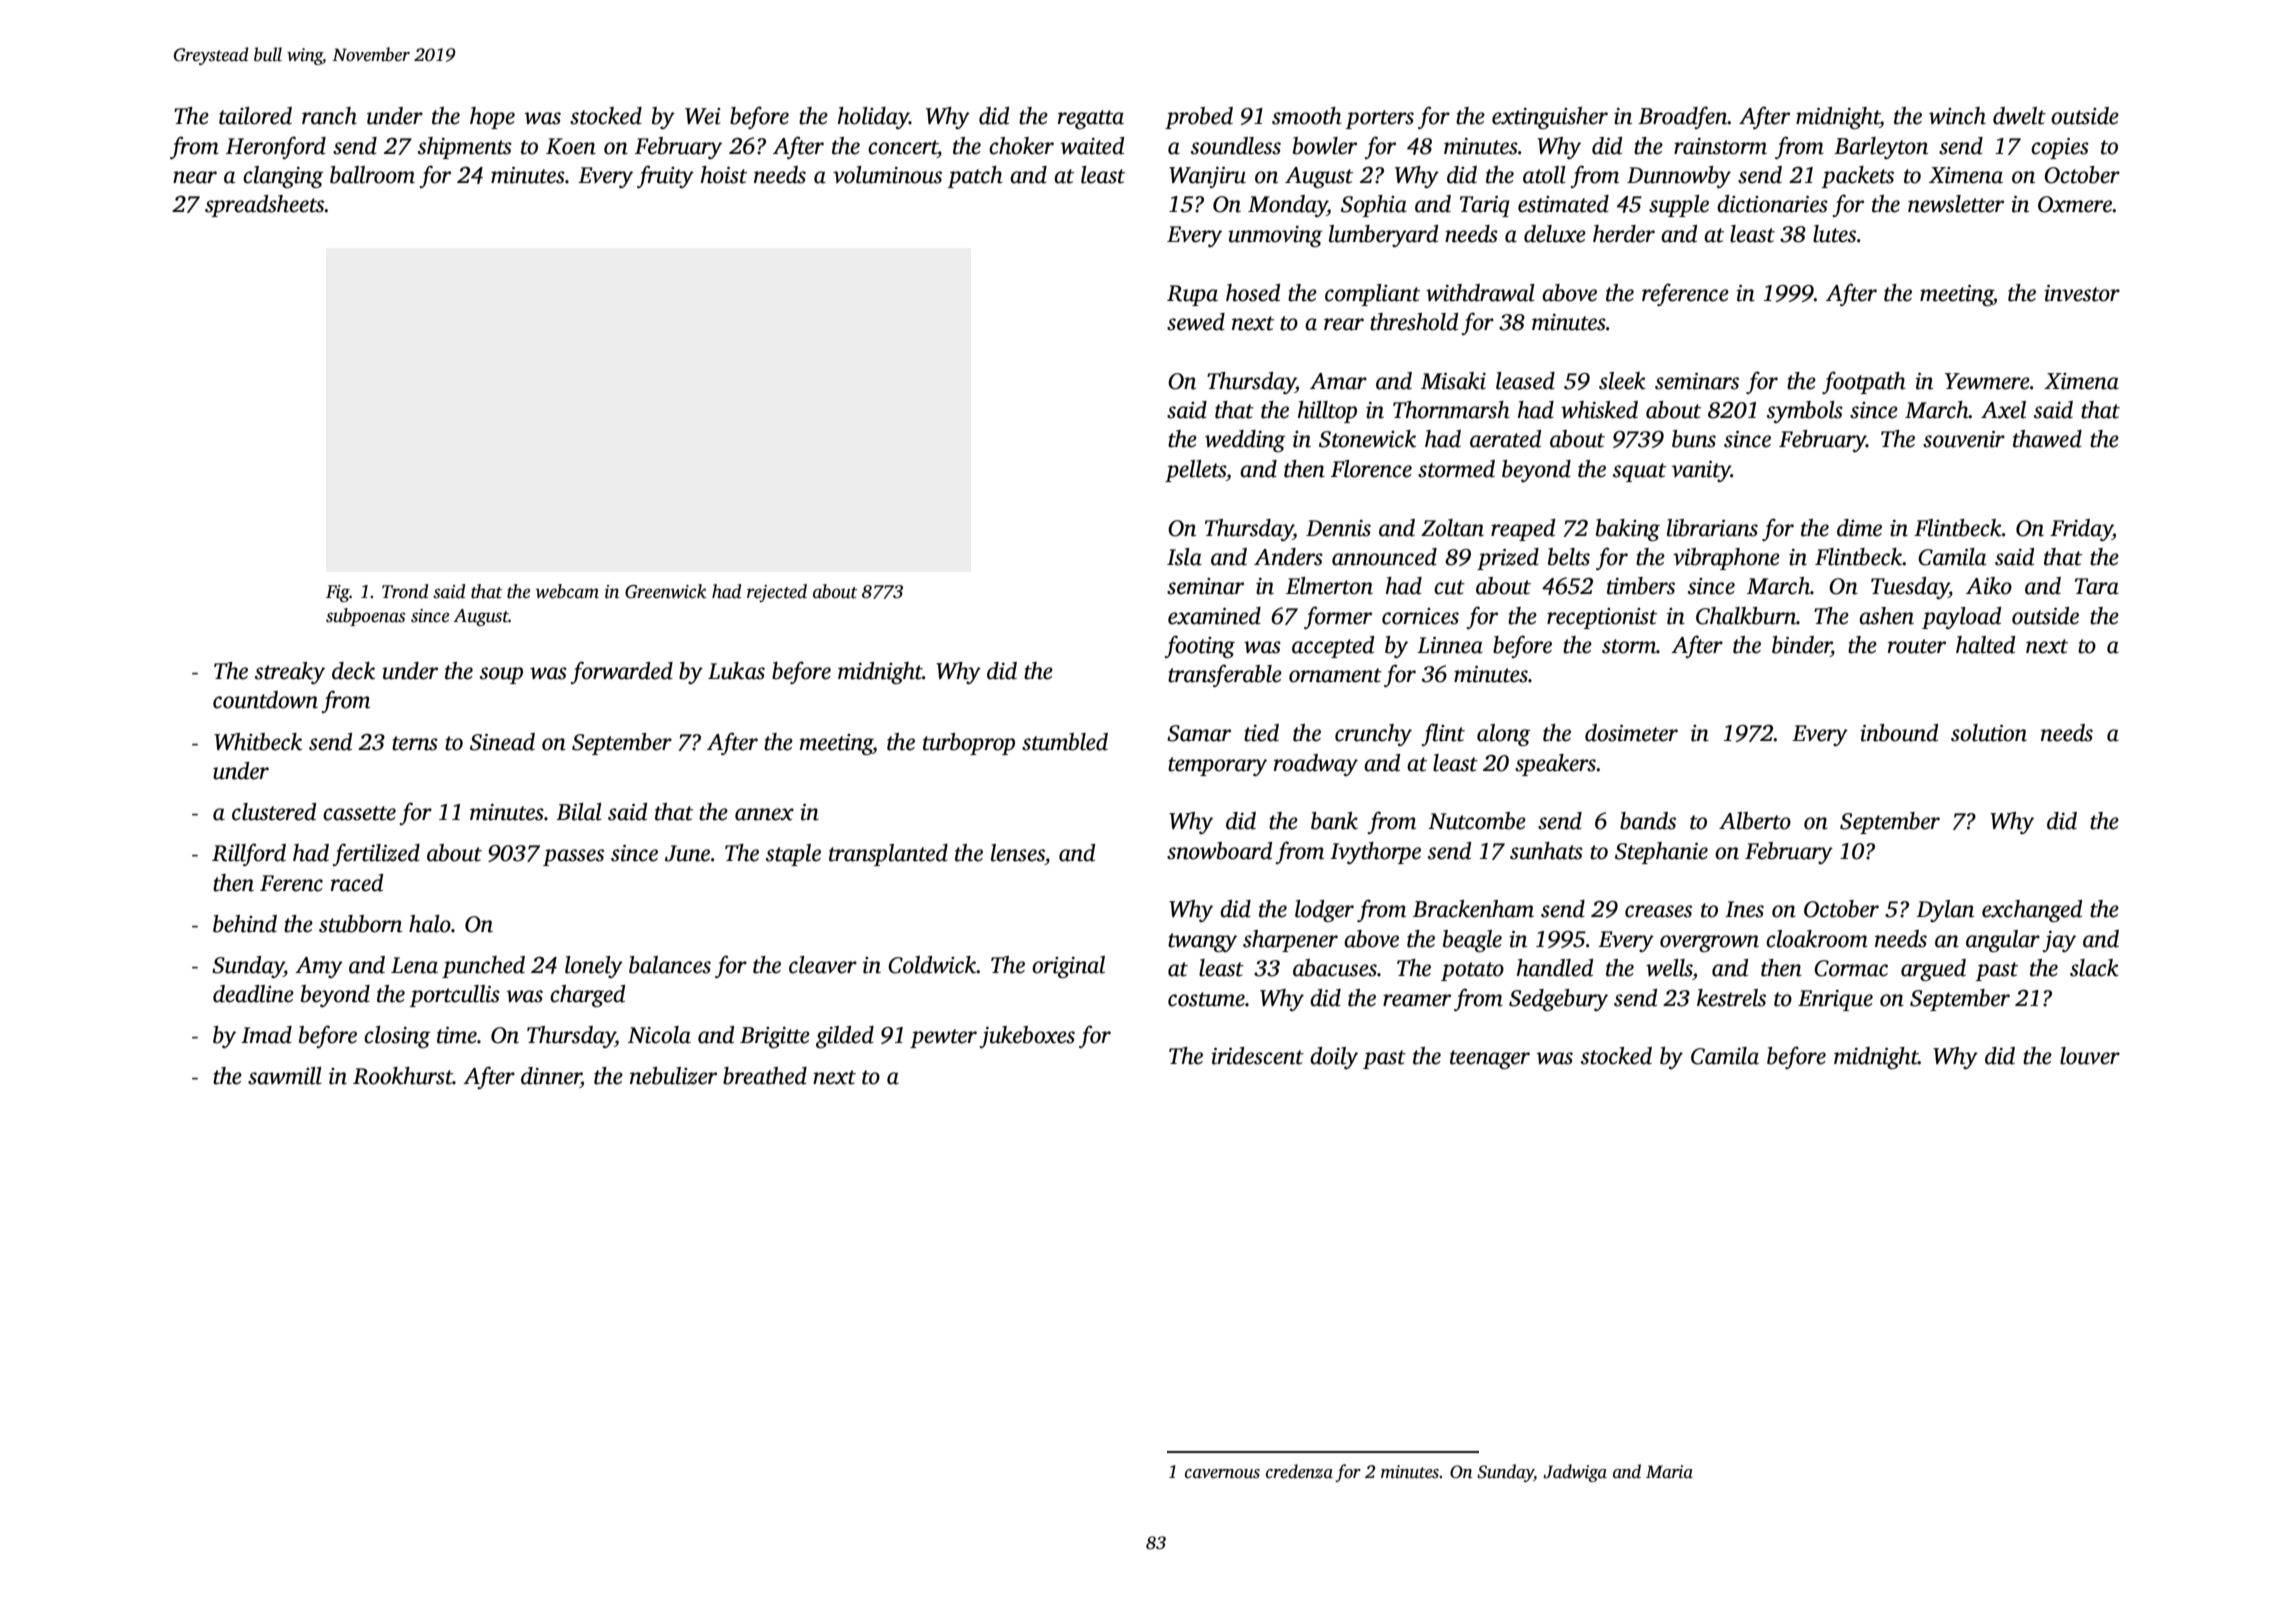  What do you see at coordinates (888, 855) in the screenshot?
I see `transplanted` at bounding box center [888, 855].
